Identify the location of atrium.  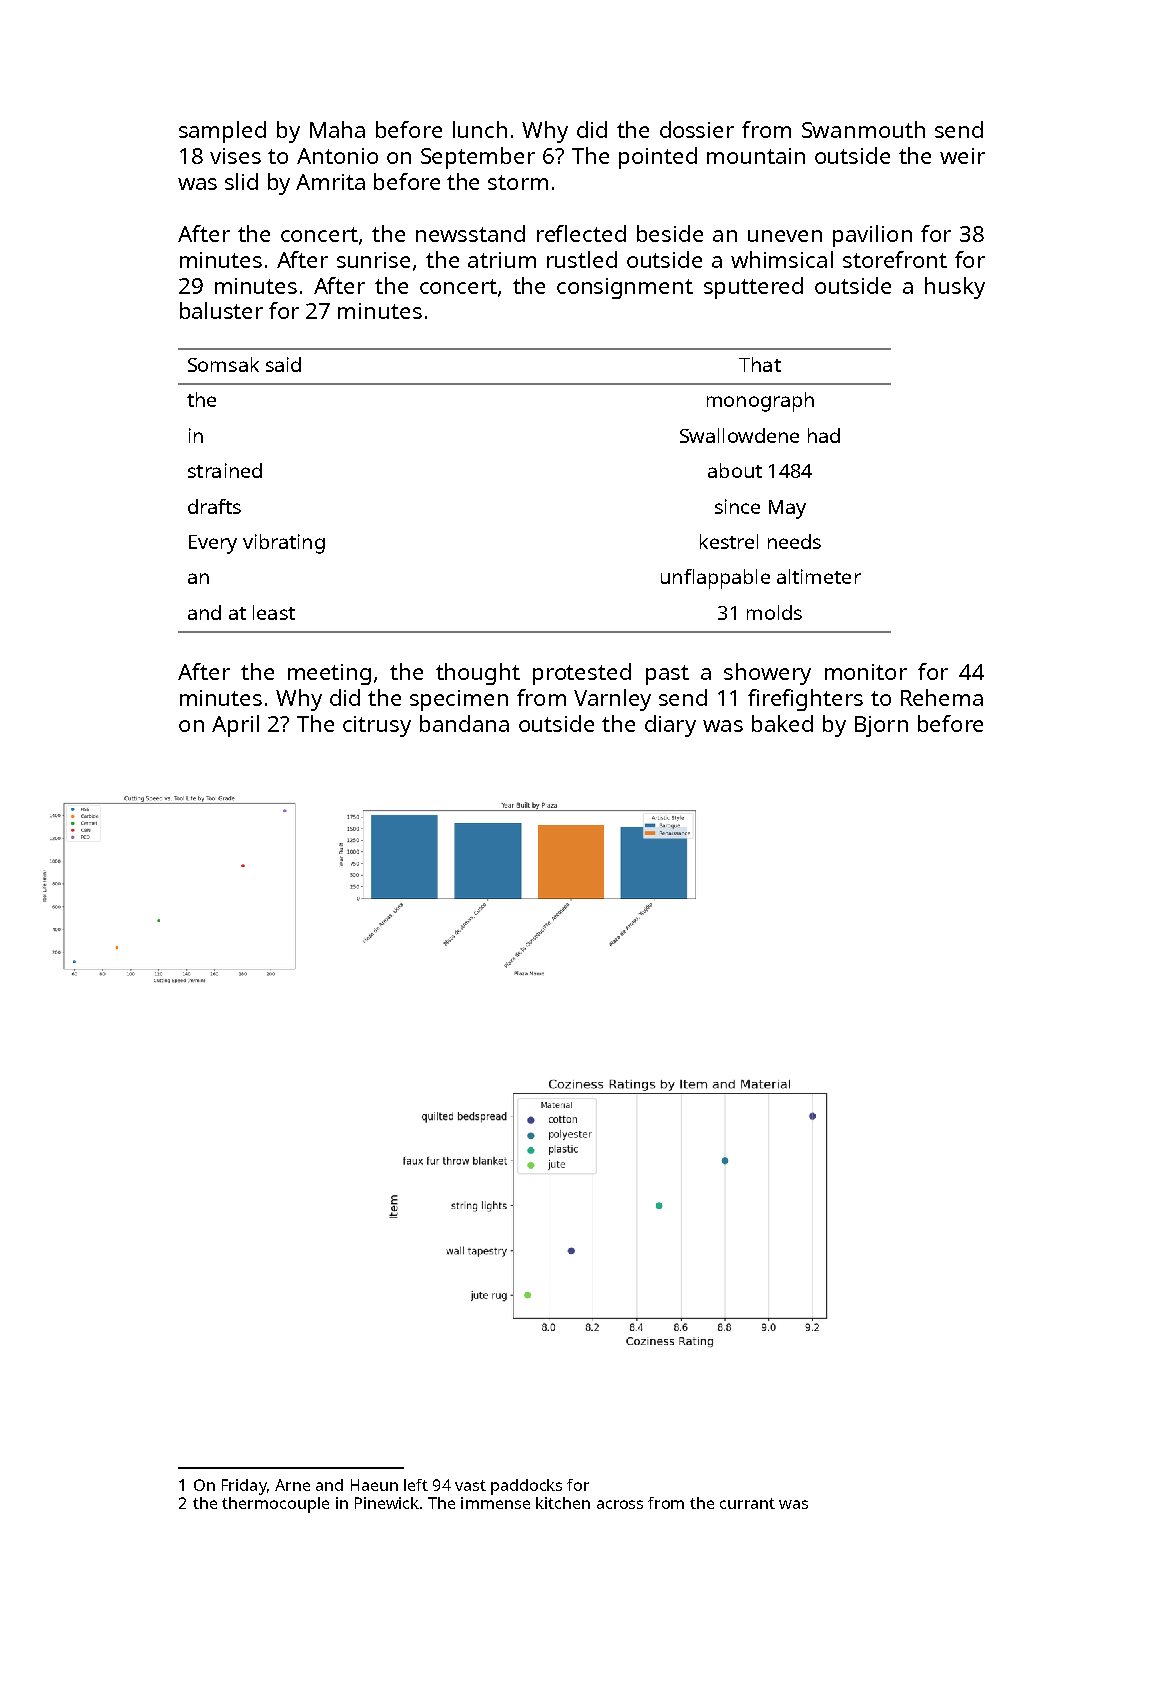
(502, 260).
